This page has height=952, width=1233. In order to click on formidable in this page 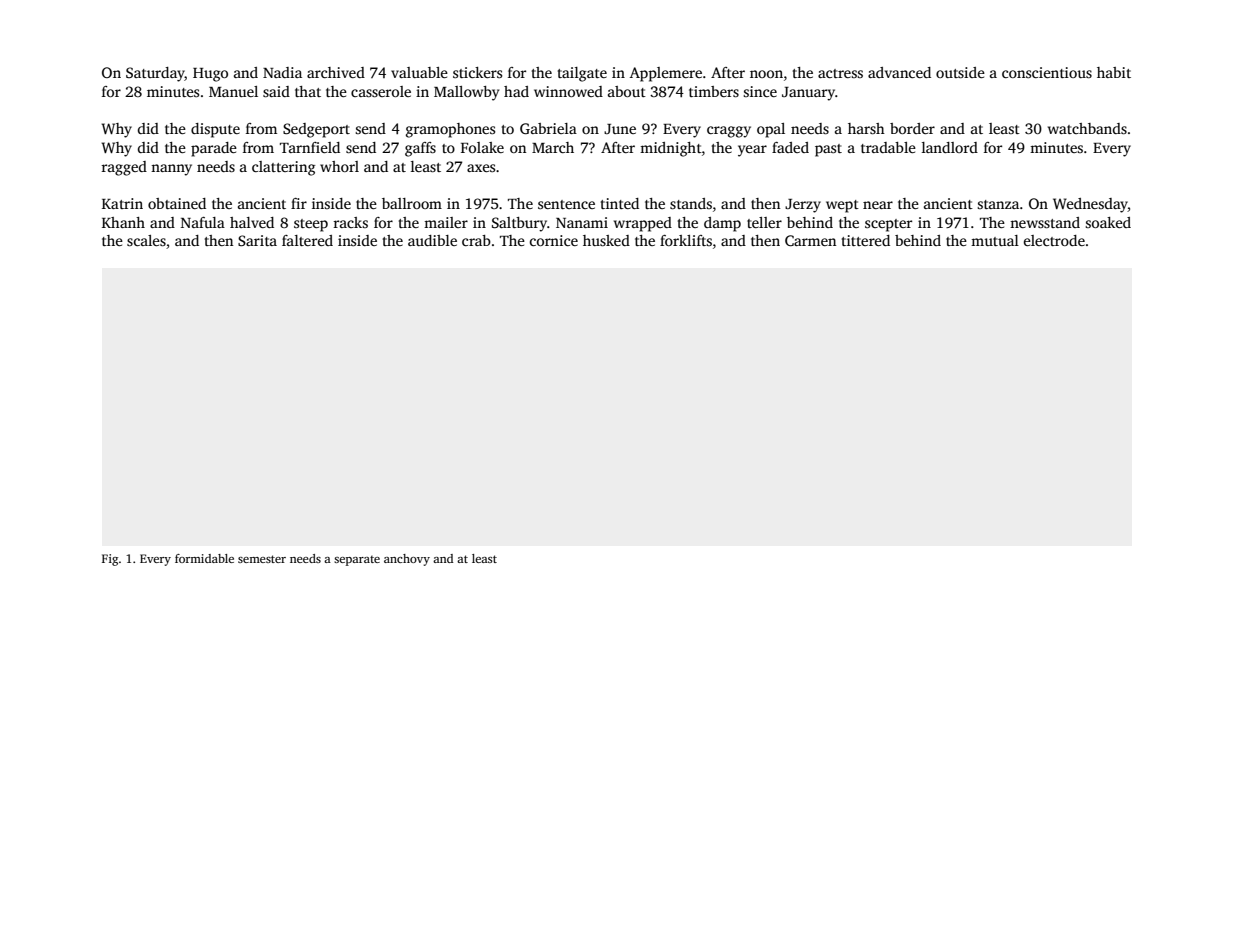, I will do `click(204, 558)`.
